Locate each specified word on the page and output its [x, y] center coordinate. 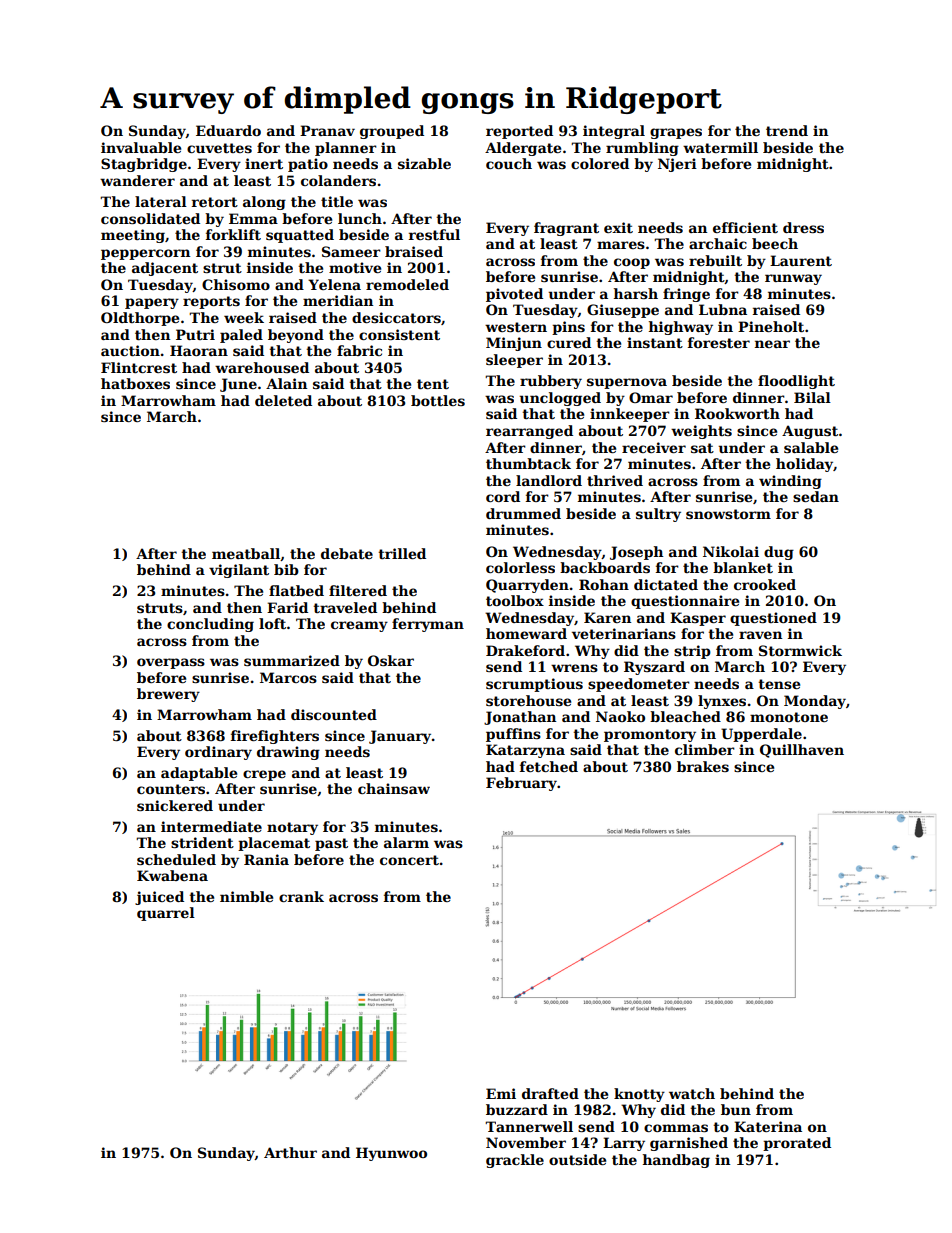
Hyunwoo [391, 1154]
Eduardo [228, 130]
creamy [359, 626]
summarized [292, 660]
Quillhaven [802, 751]
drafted [550, 1093]
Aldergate [523, 149]
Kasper [698, 619]
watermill [720, 147]
